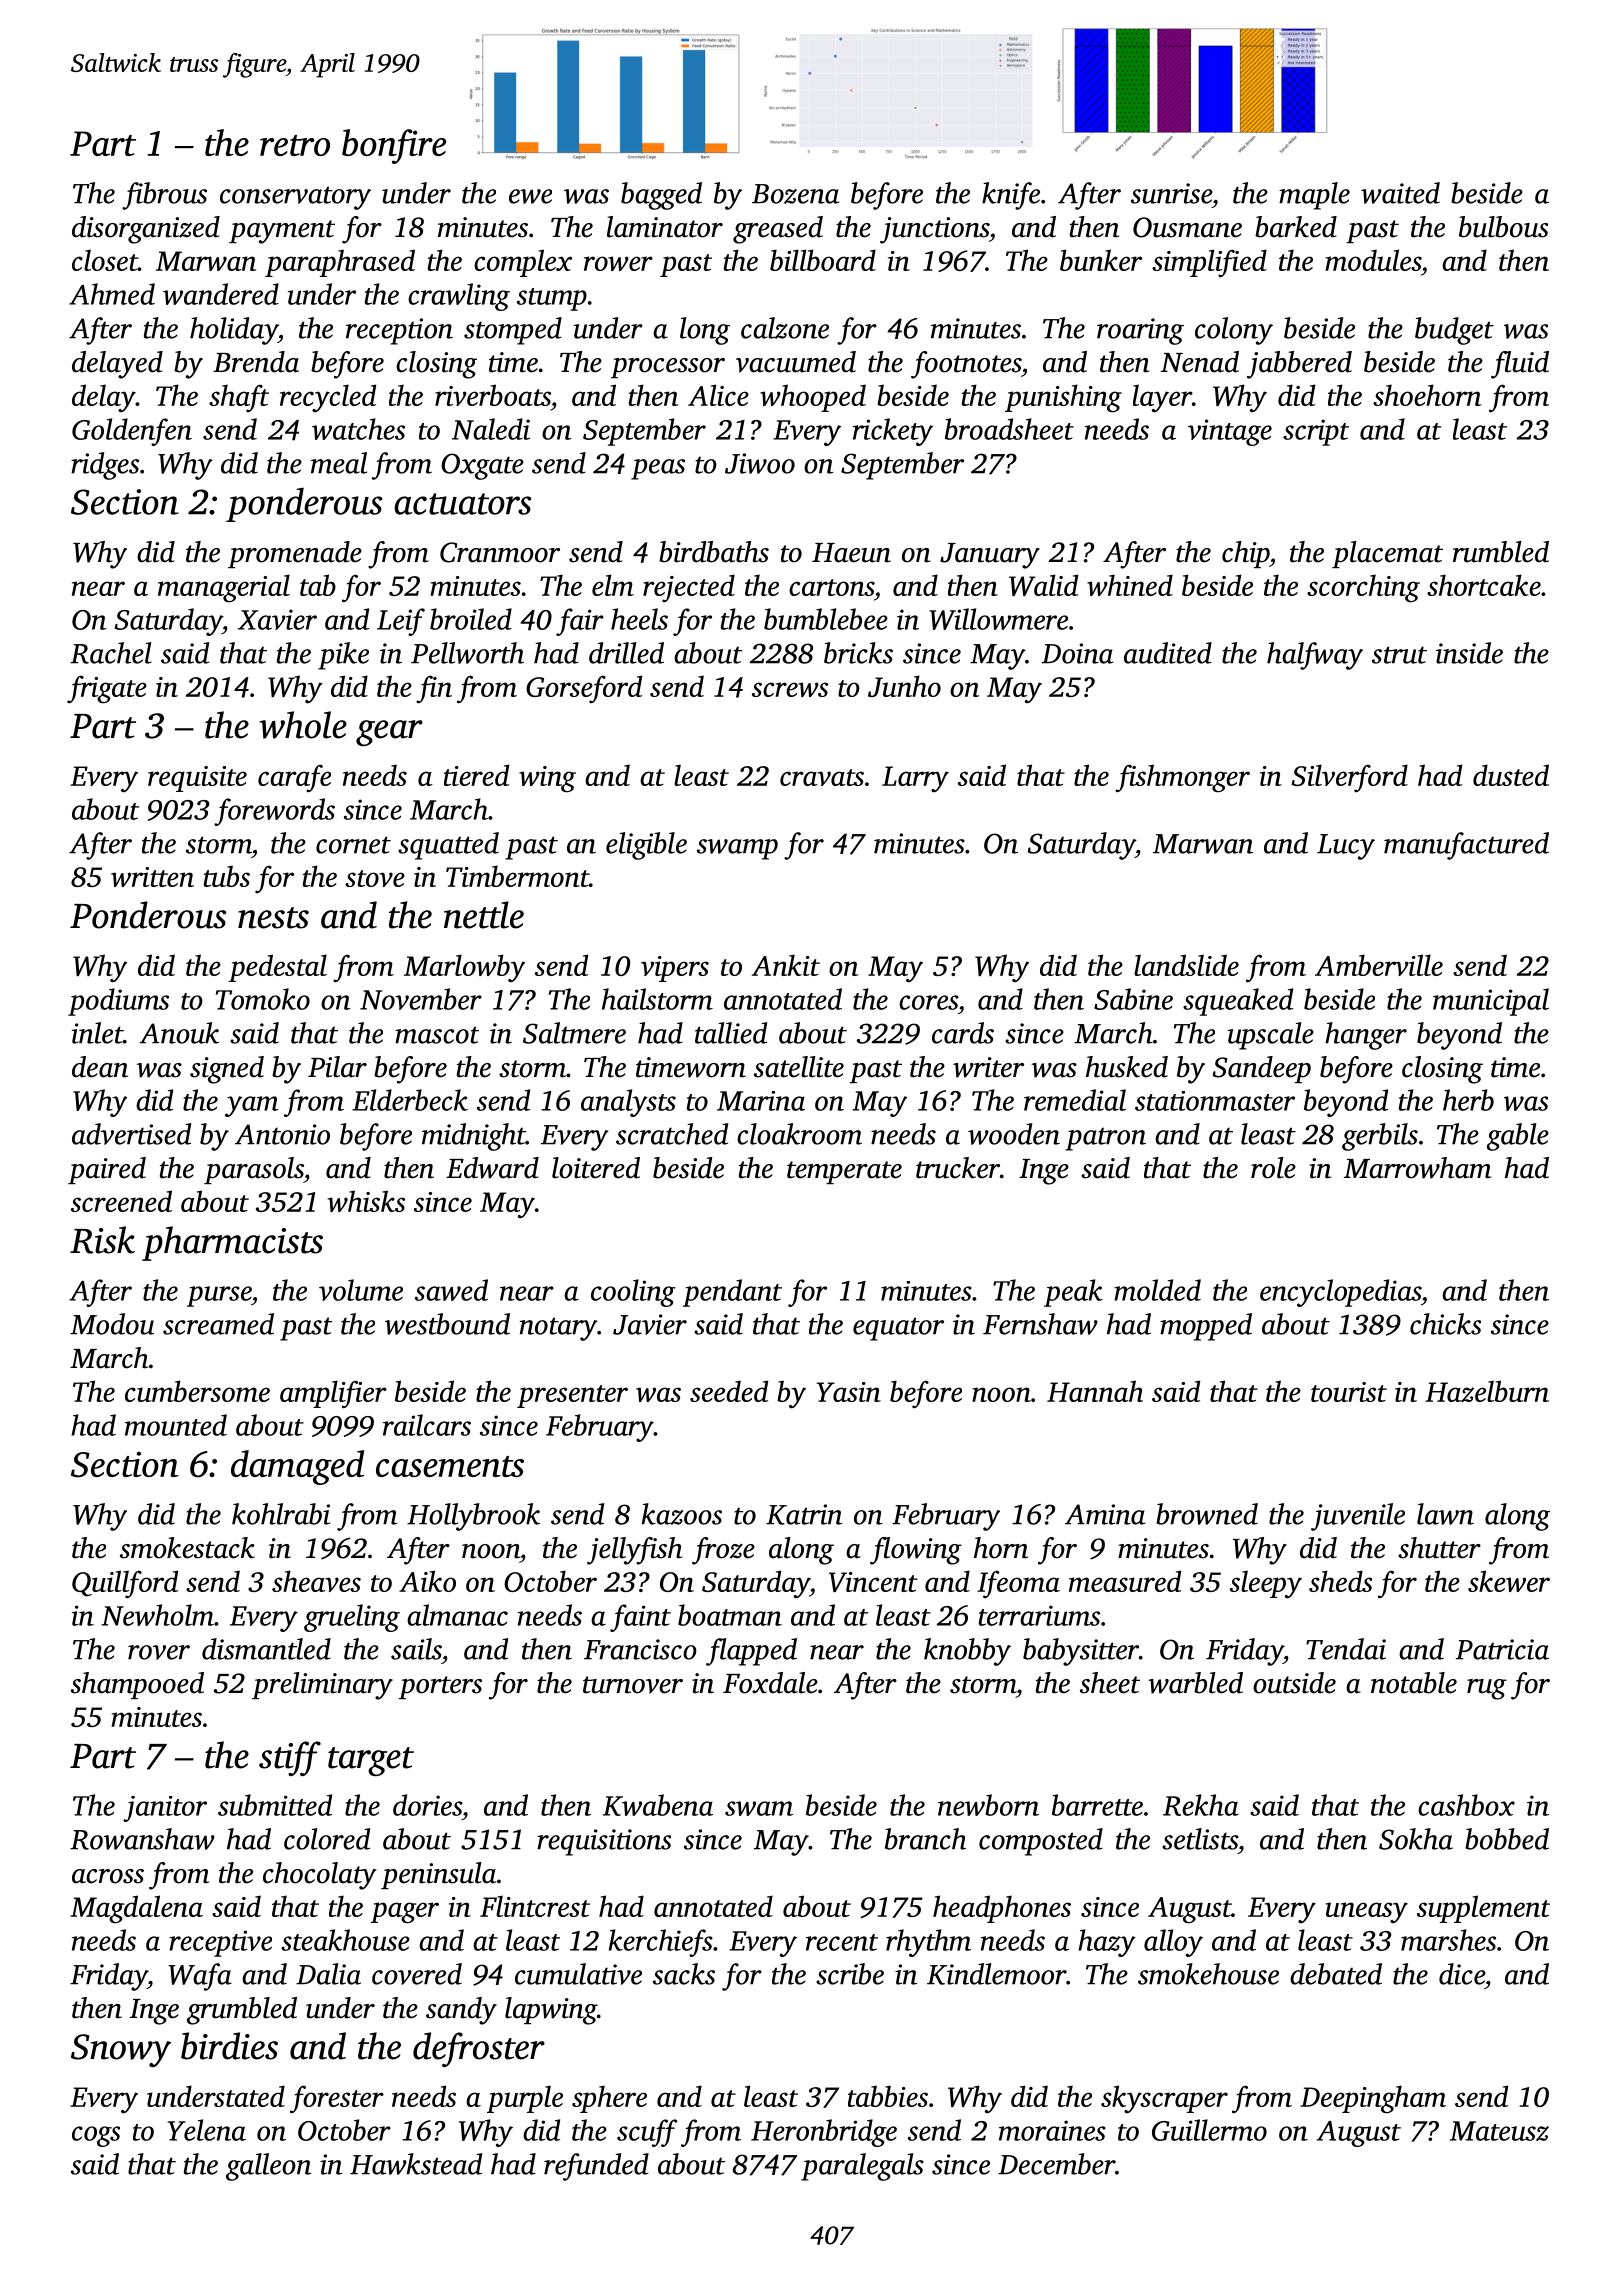 The height and width of the document is (2292, 1620). I want to click on sunrise, so click(1171, 193).
